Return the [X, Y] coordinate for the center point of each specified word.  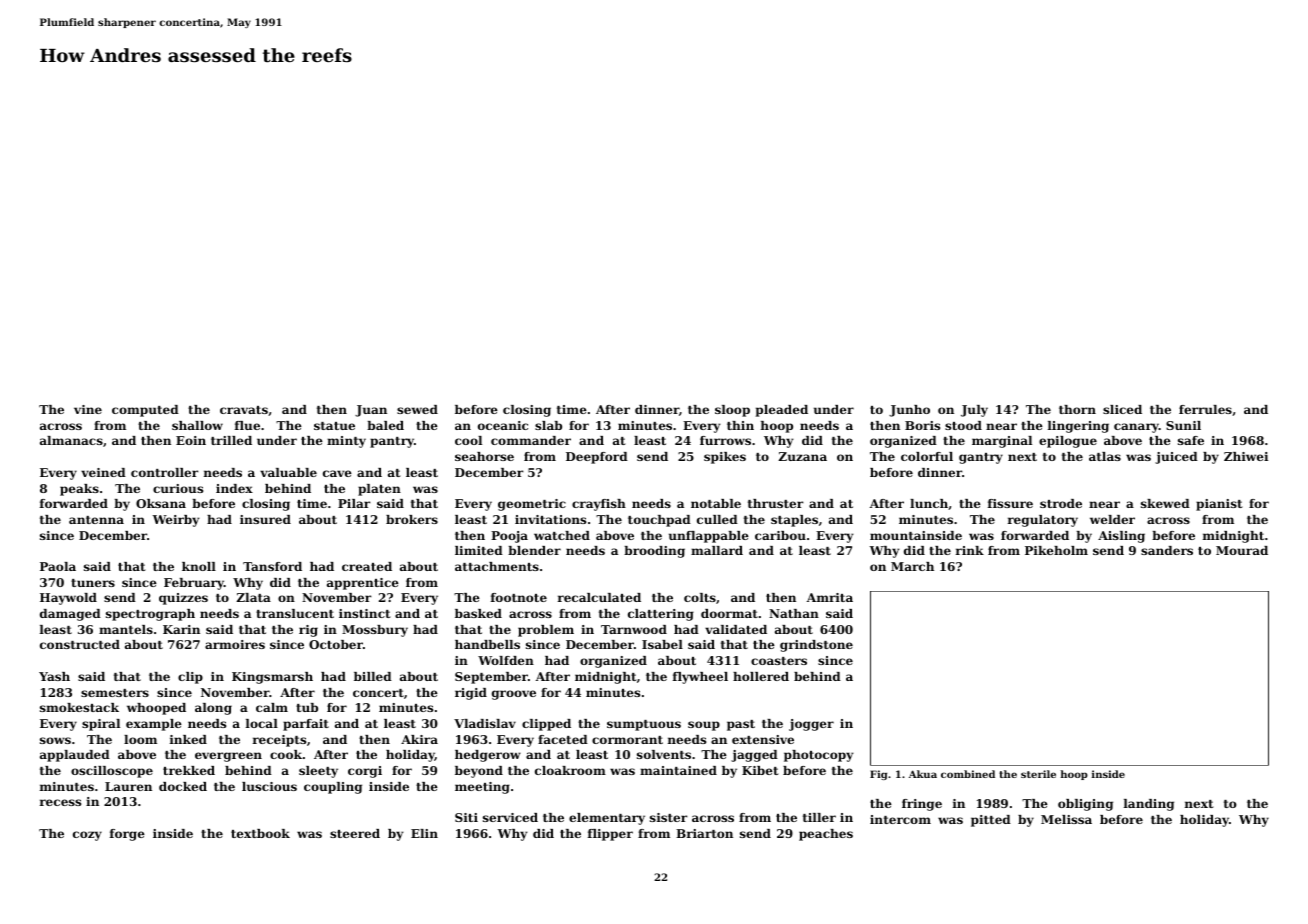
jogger [811, 725]
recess [60, 802]
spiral [101, 725]
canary [1136, 428]
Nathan [794, 613]
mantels [126, 629]
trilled [231, 440]
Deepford [597, 458]
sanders [1167, 550]
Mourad [1242, 550]
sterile [1038, 774]
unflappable [709, 537]
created [367, 566]
